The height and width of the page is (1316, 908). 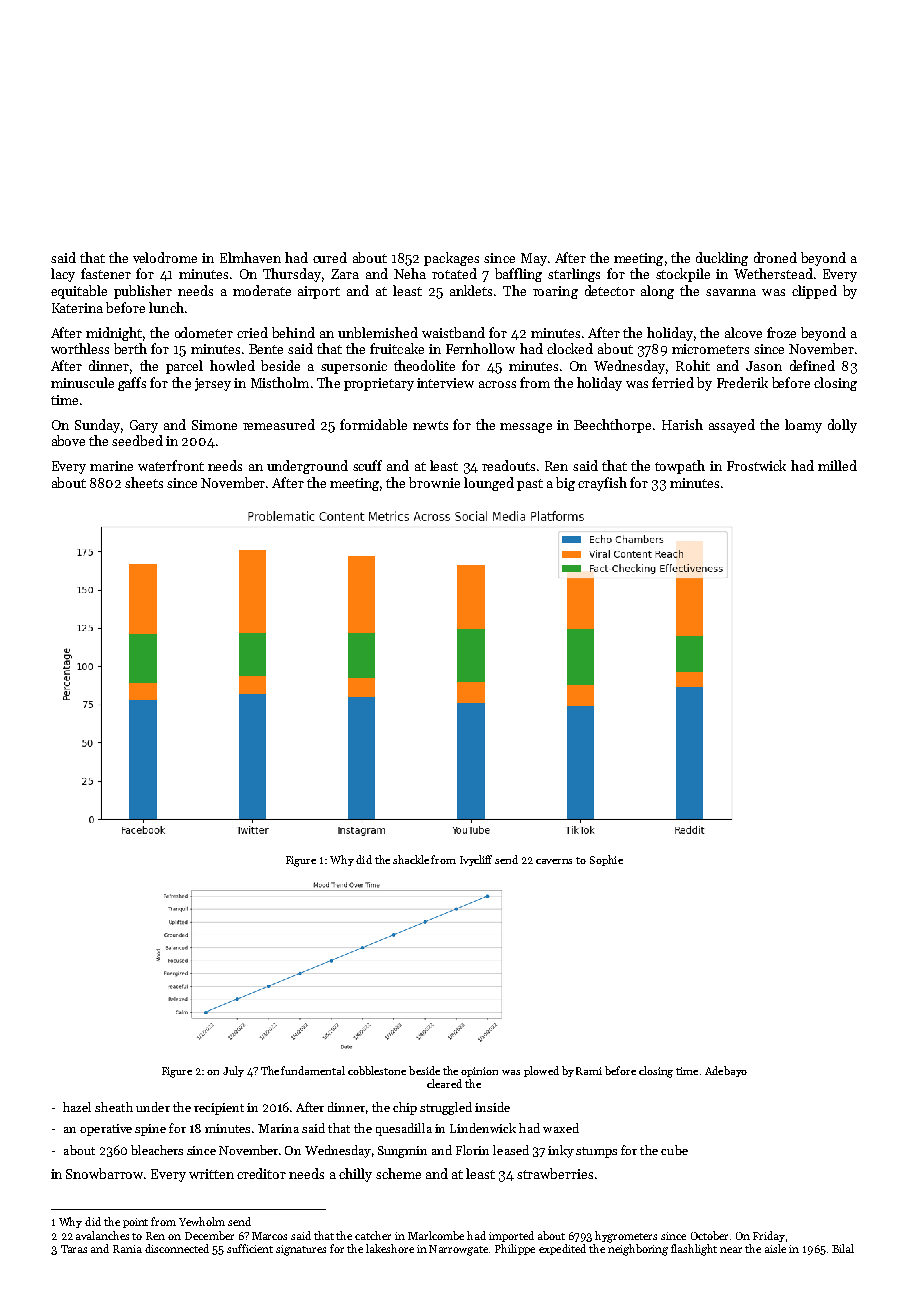 I want to click on sheets, so click(x=144, y=482).
